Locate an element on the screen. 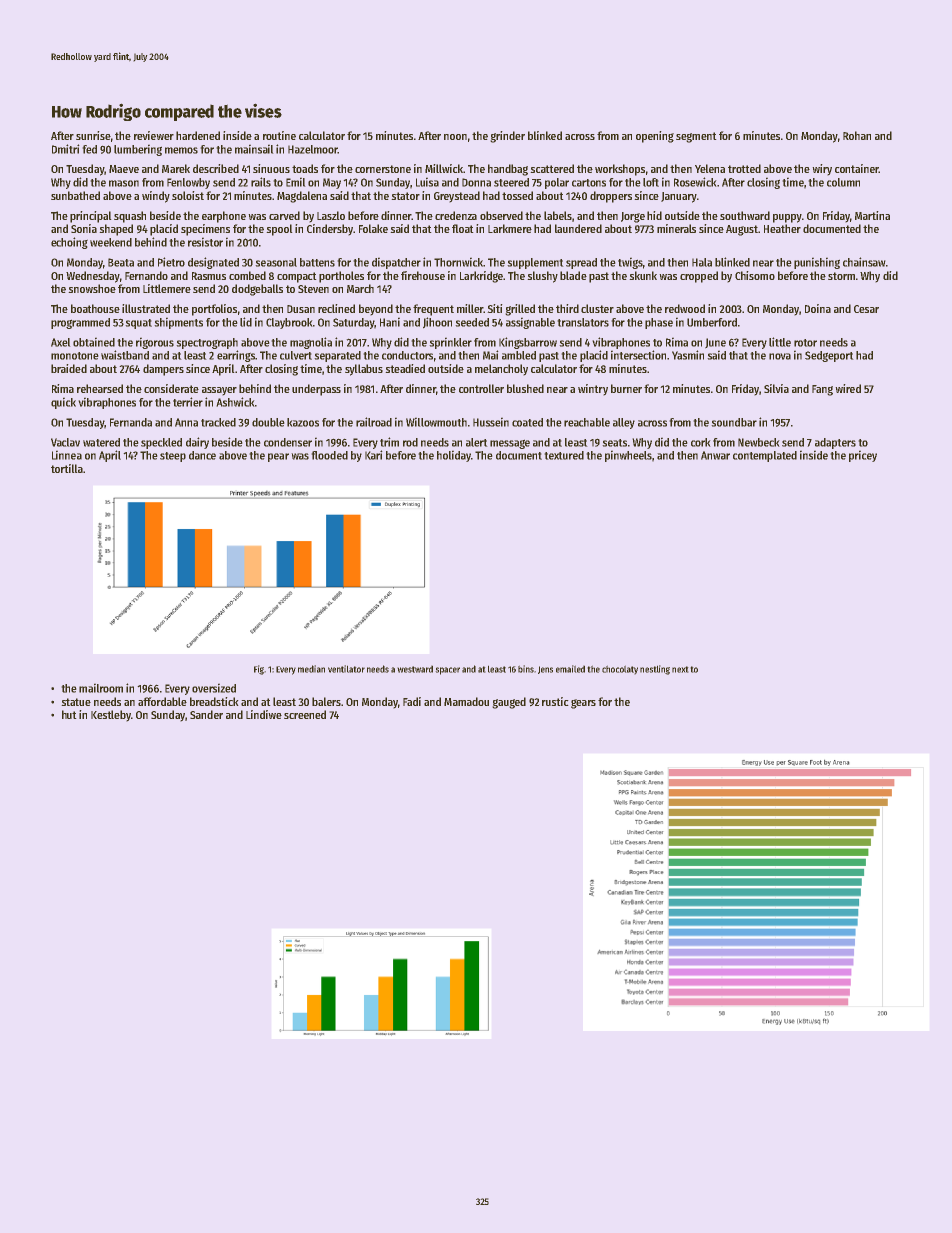 The image size is (952, 1233). blushed is located at coordinates (525, 388).
